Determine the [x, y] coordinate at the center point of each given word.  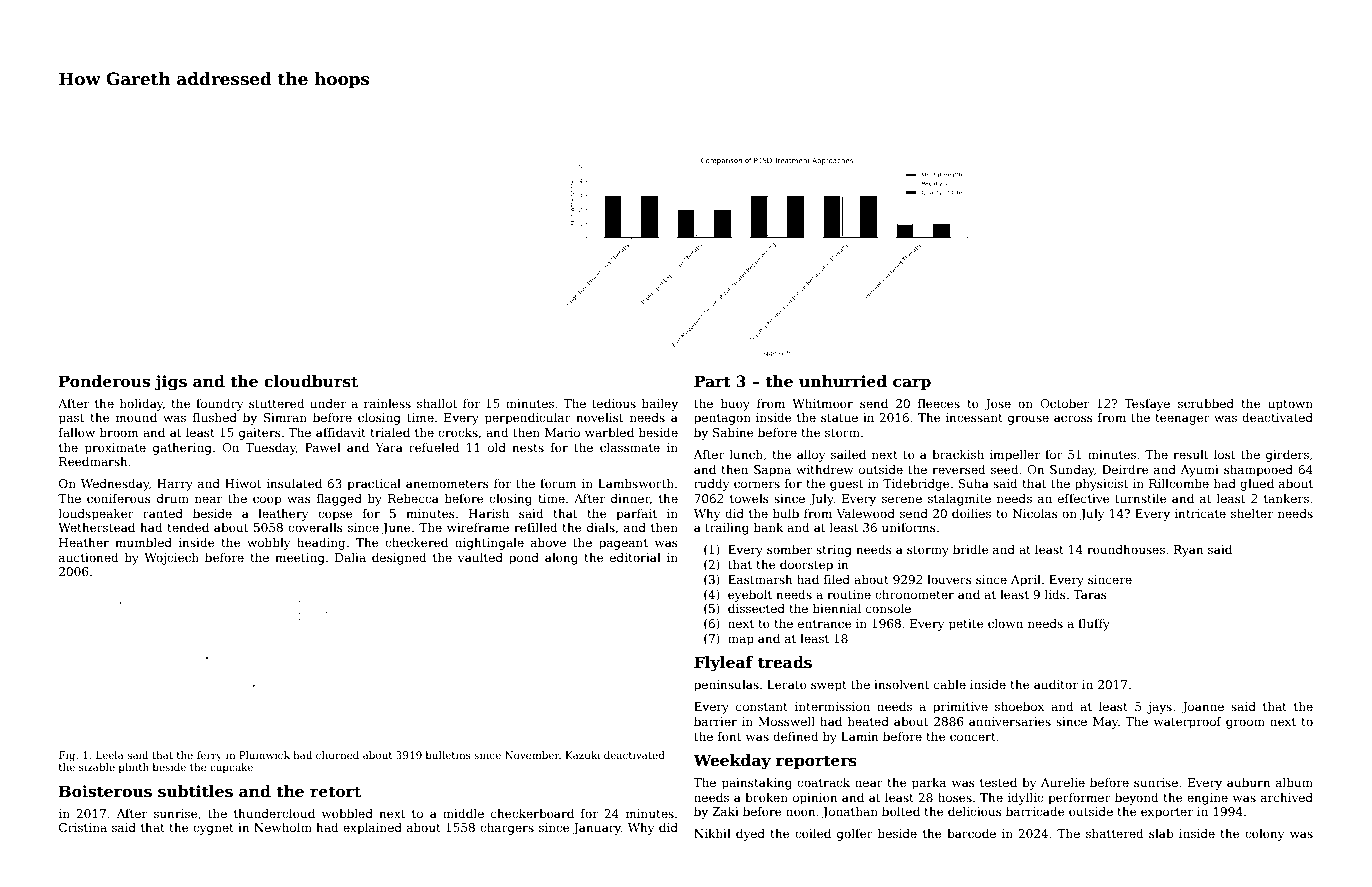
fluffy [1094, 625]
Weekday [732, 762]
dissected [756, 608]
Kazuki [583, 755]
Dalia [350, 557]
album [1294, 782]
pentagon [722, 419]
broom [119, 432]
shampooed [1258, 471]
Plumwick [264, 755]
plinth [134, 768]
